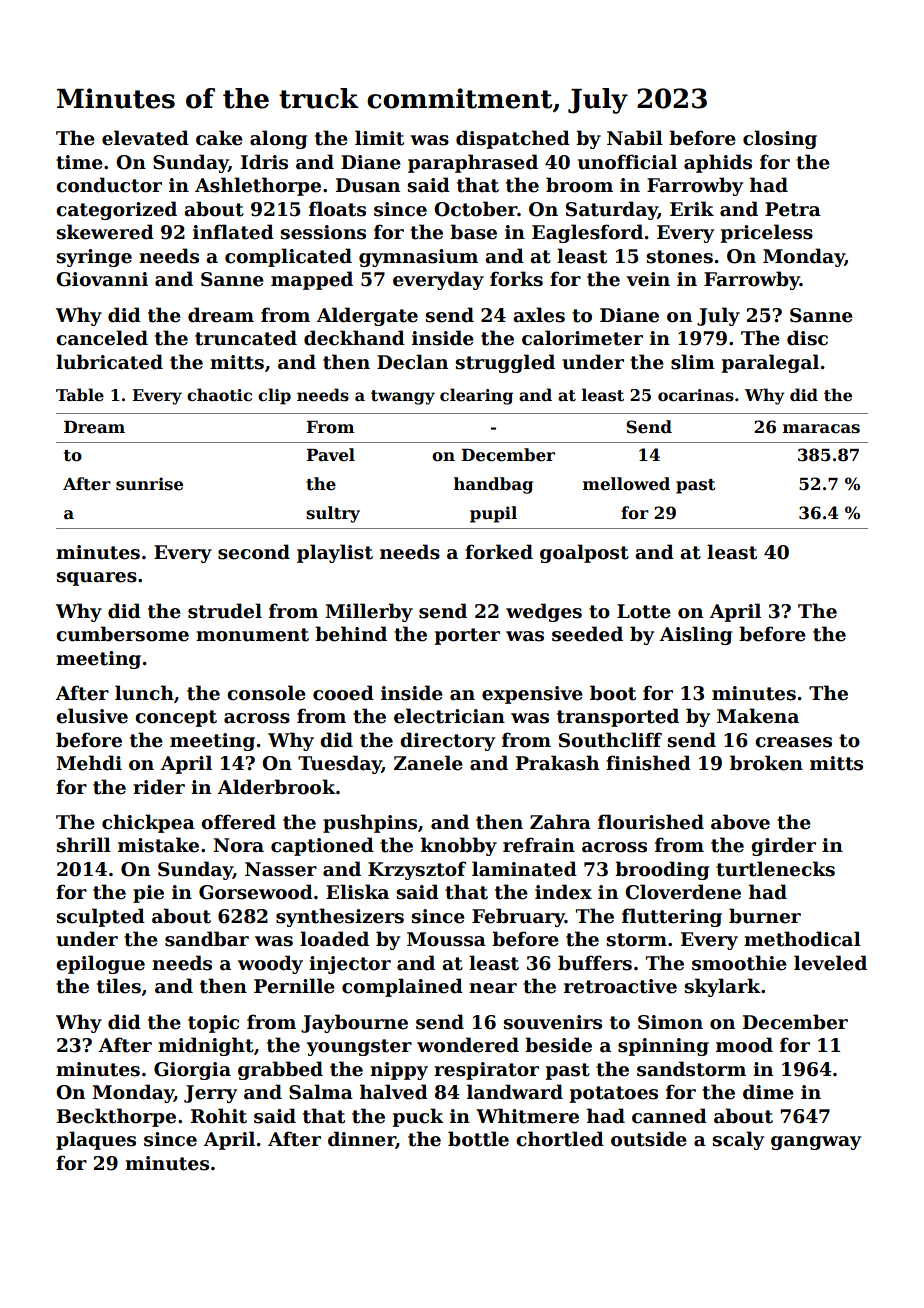 The width and height of the screenshot is (924, 1308). Describe the element at coordinates (780, 139) in the screenshot. I see `closing` at that location.
